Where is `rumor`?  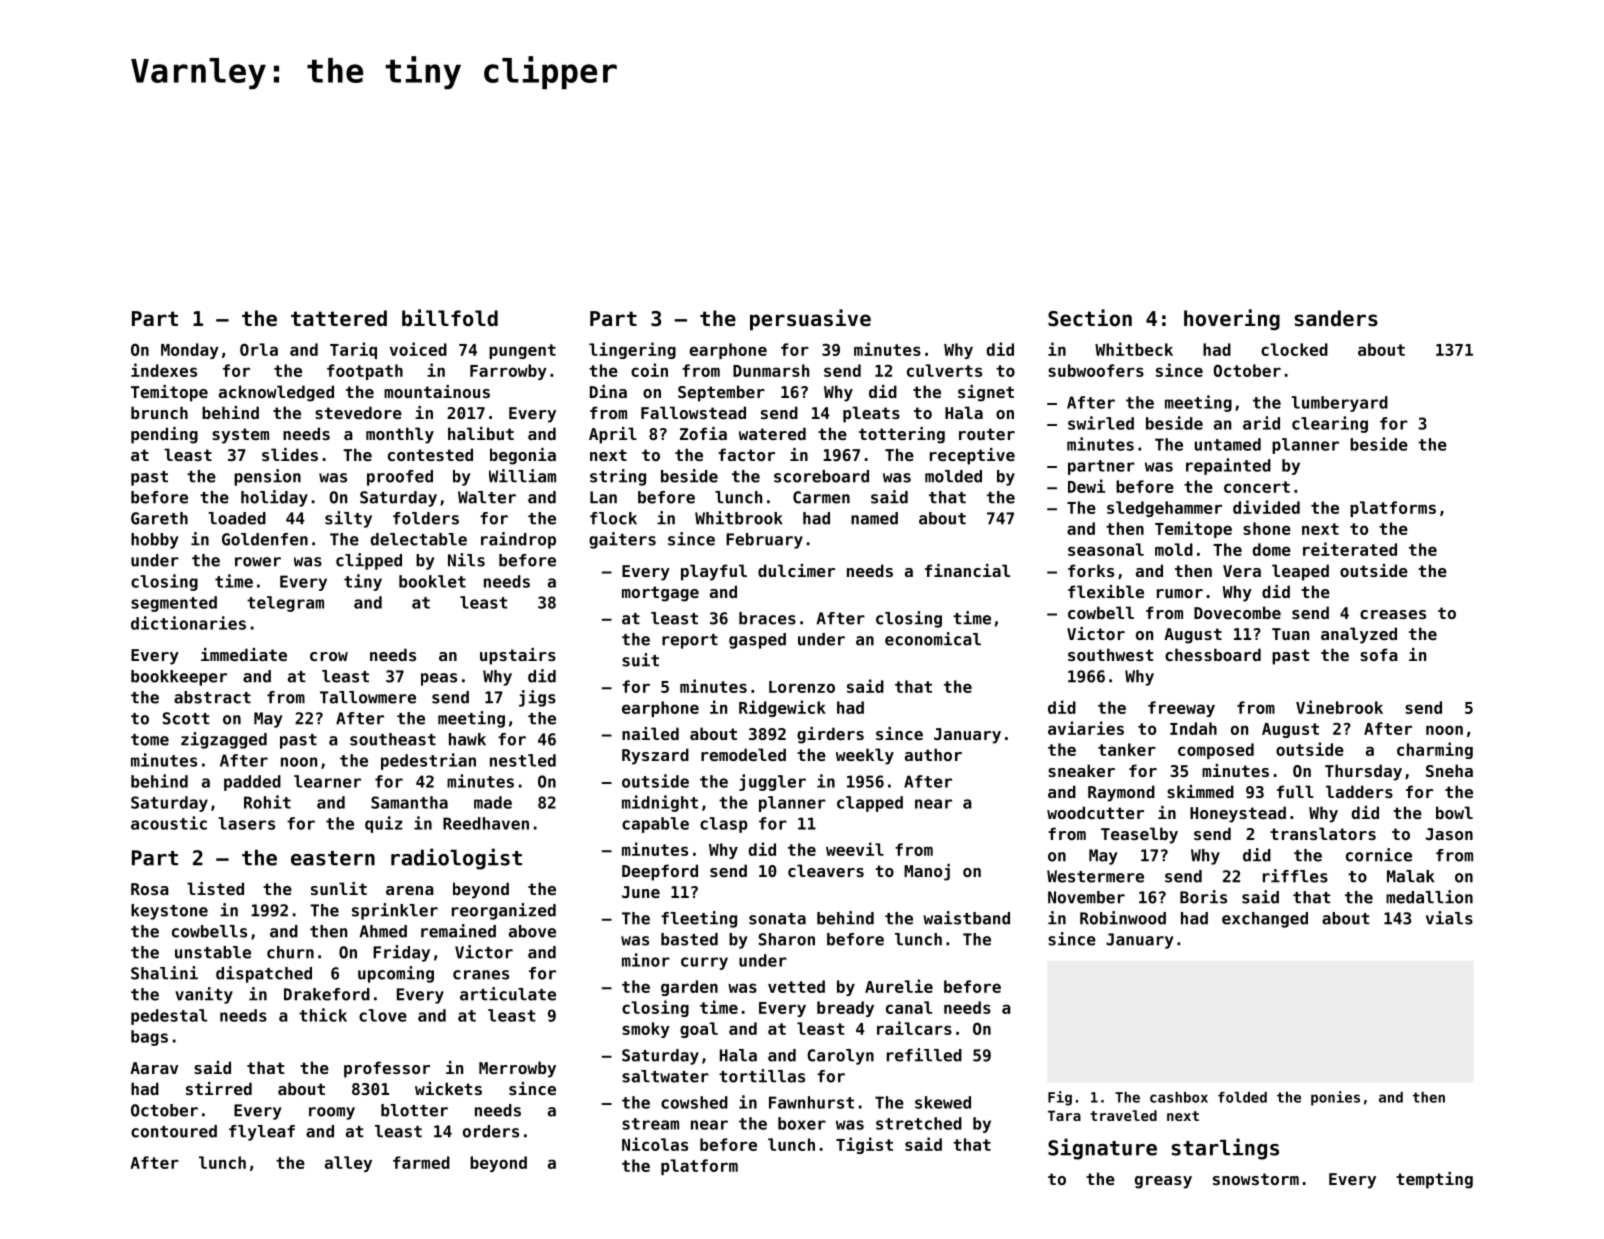 rumor is located at coordinates (1180, 593).
